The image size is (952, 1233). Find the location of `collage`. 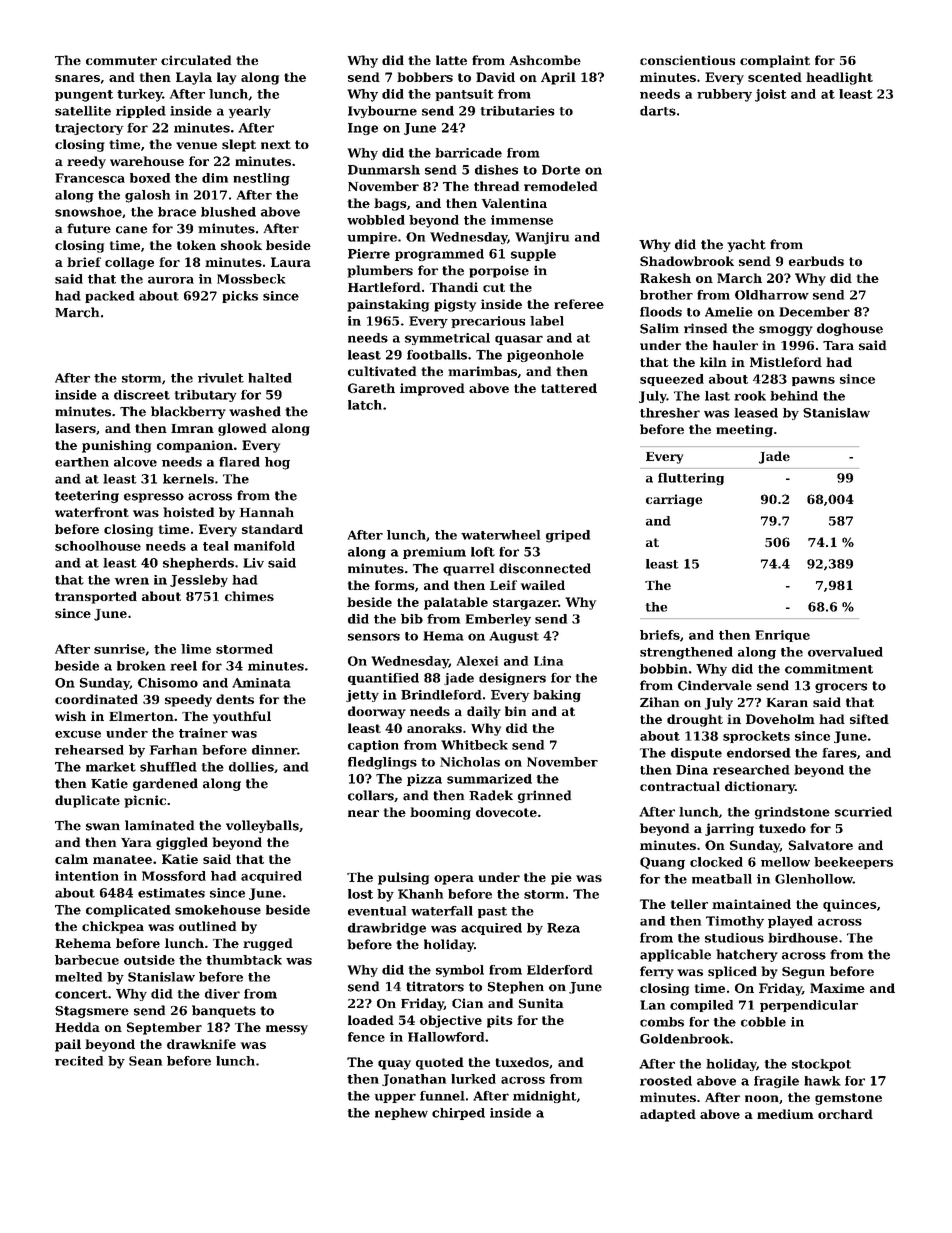

collage is located at coordinates (129, 263).
